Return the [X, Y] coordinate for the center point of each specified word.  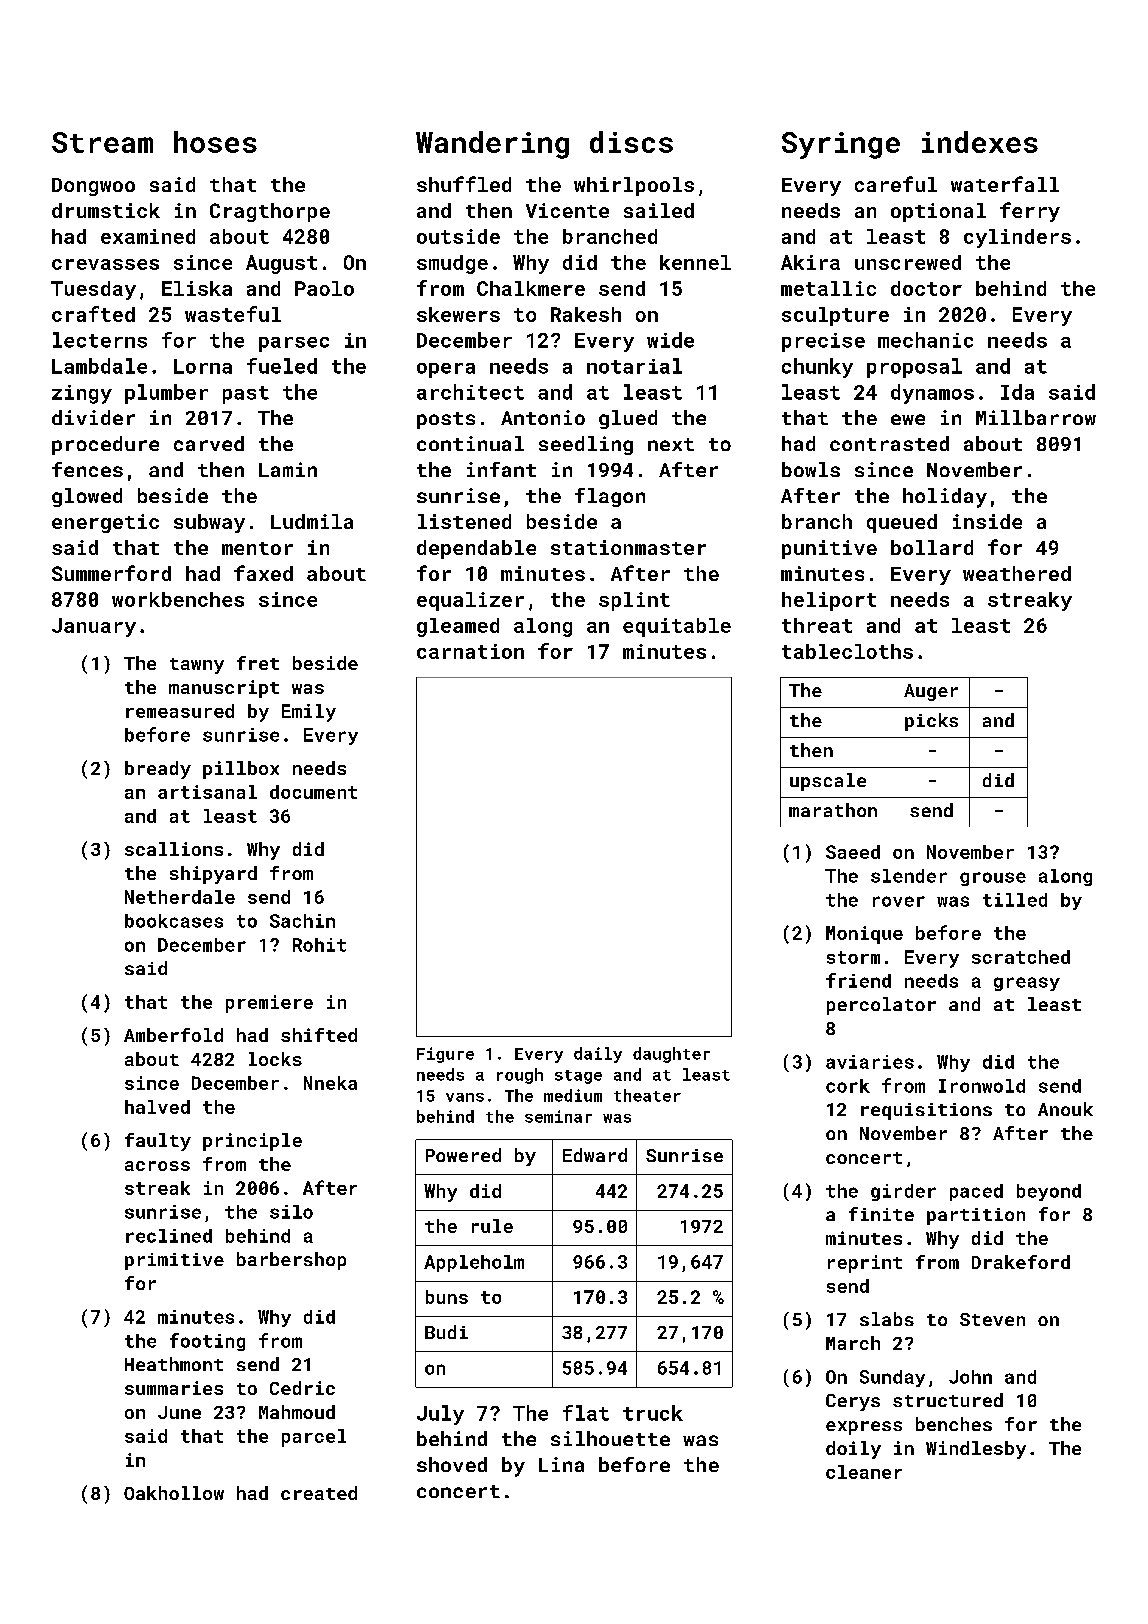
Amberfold [173, 1035]
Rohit [319, 945]
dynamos [932, 394]
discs [631, 142]
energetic [105, 523]
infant [501, 469]
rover [899, 901]
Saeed [853, 852]
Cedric [302, 1388]
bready [158, 770]
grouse [993, 879]
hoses [215, 142]
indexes [980, 142]
